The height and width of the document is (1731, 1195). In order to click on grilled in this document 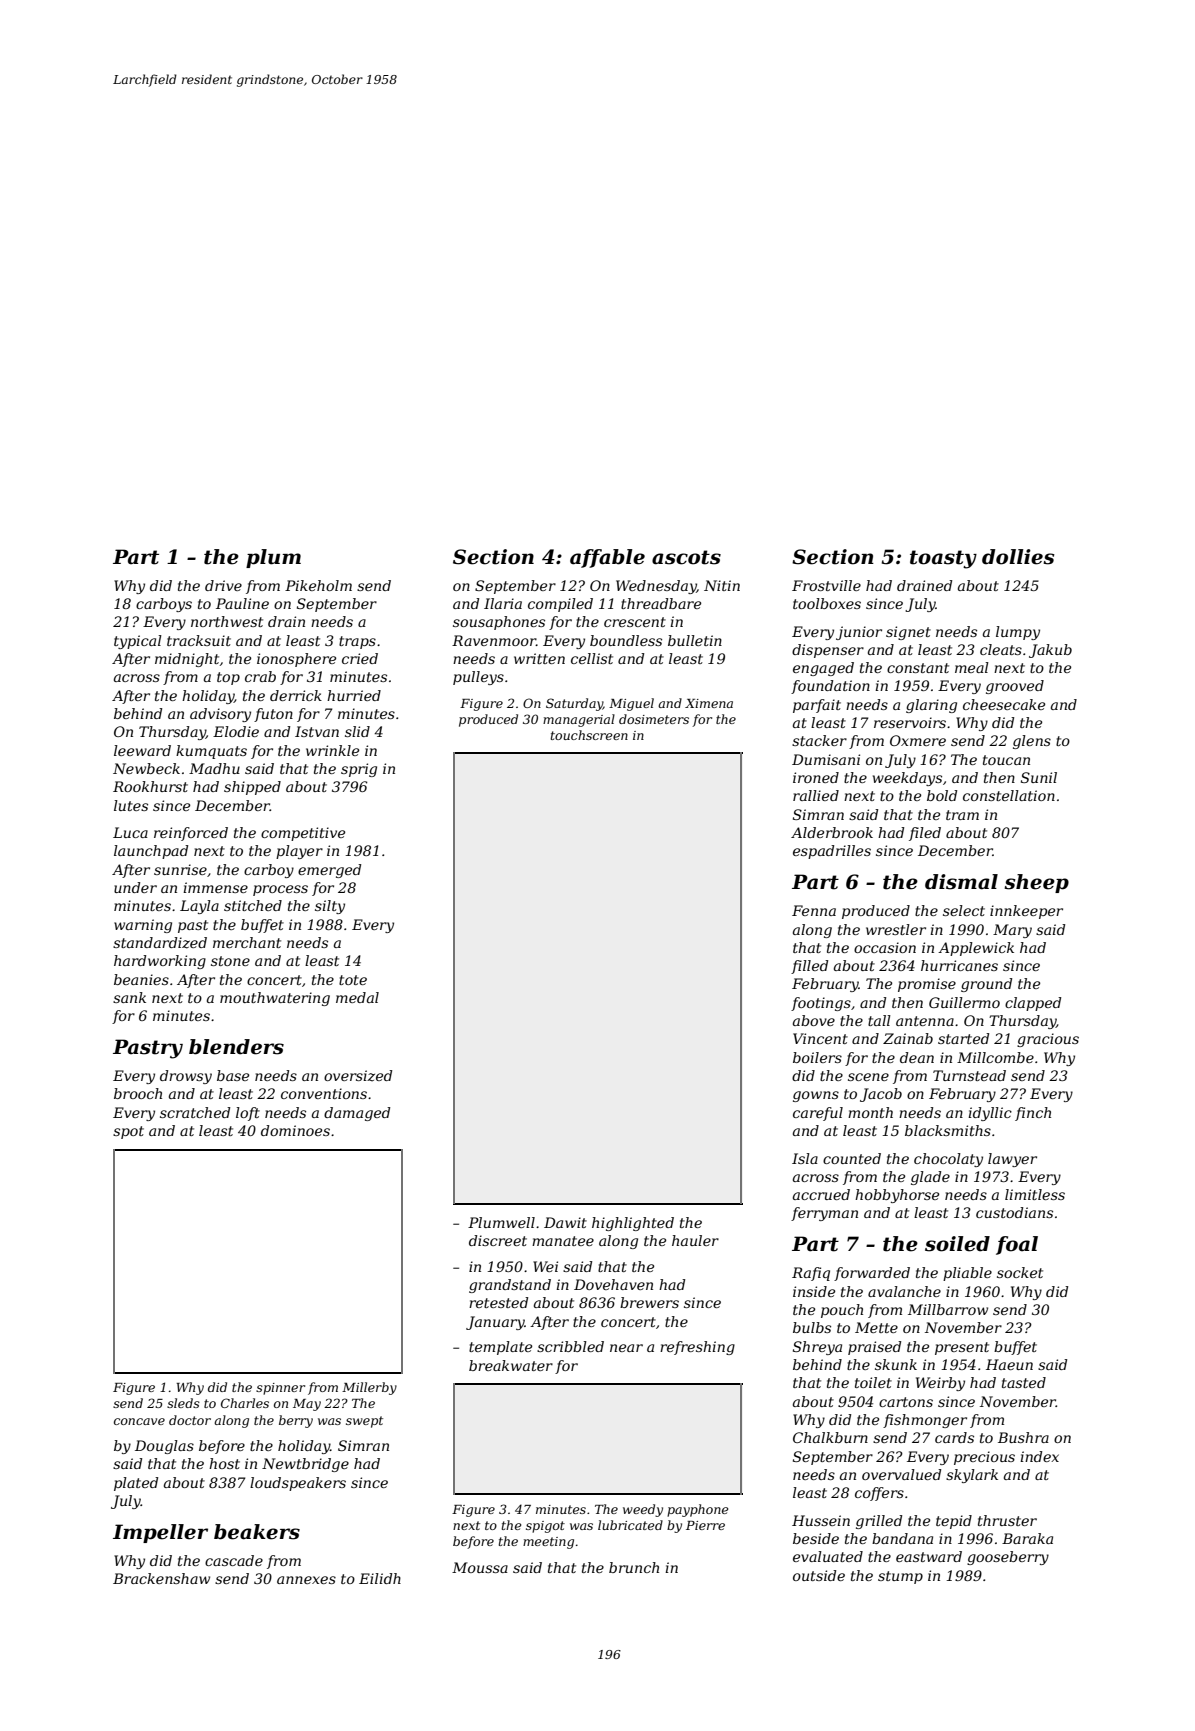, I will do `click(879, 1522)`.
